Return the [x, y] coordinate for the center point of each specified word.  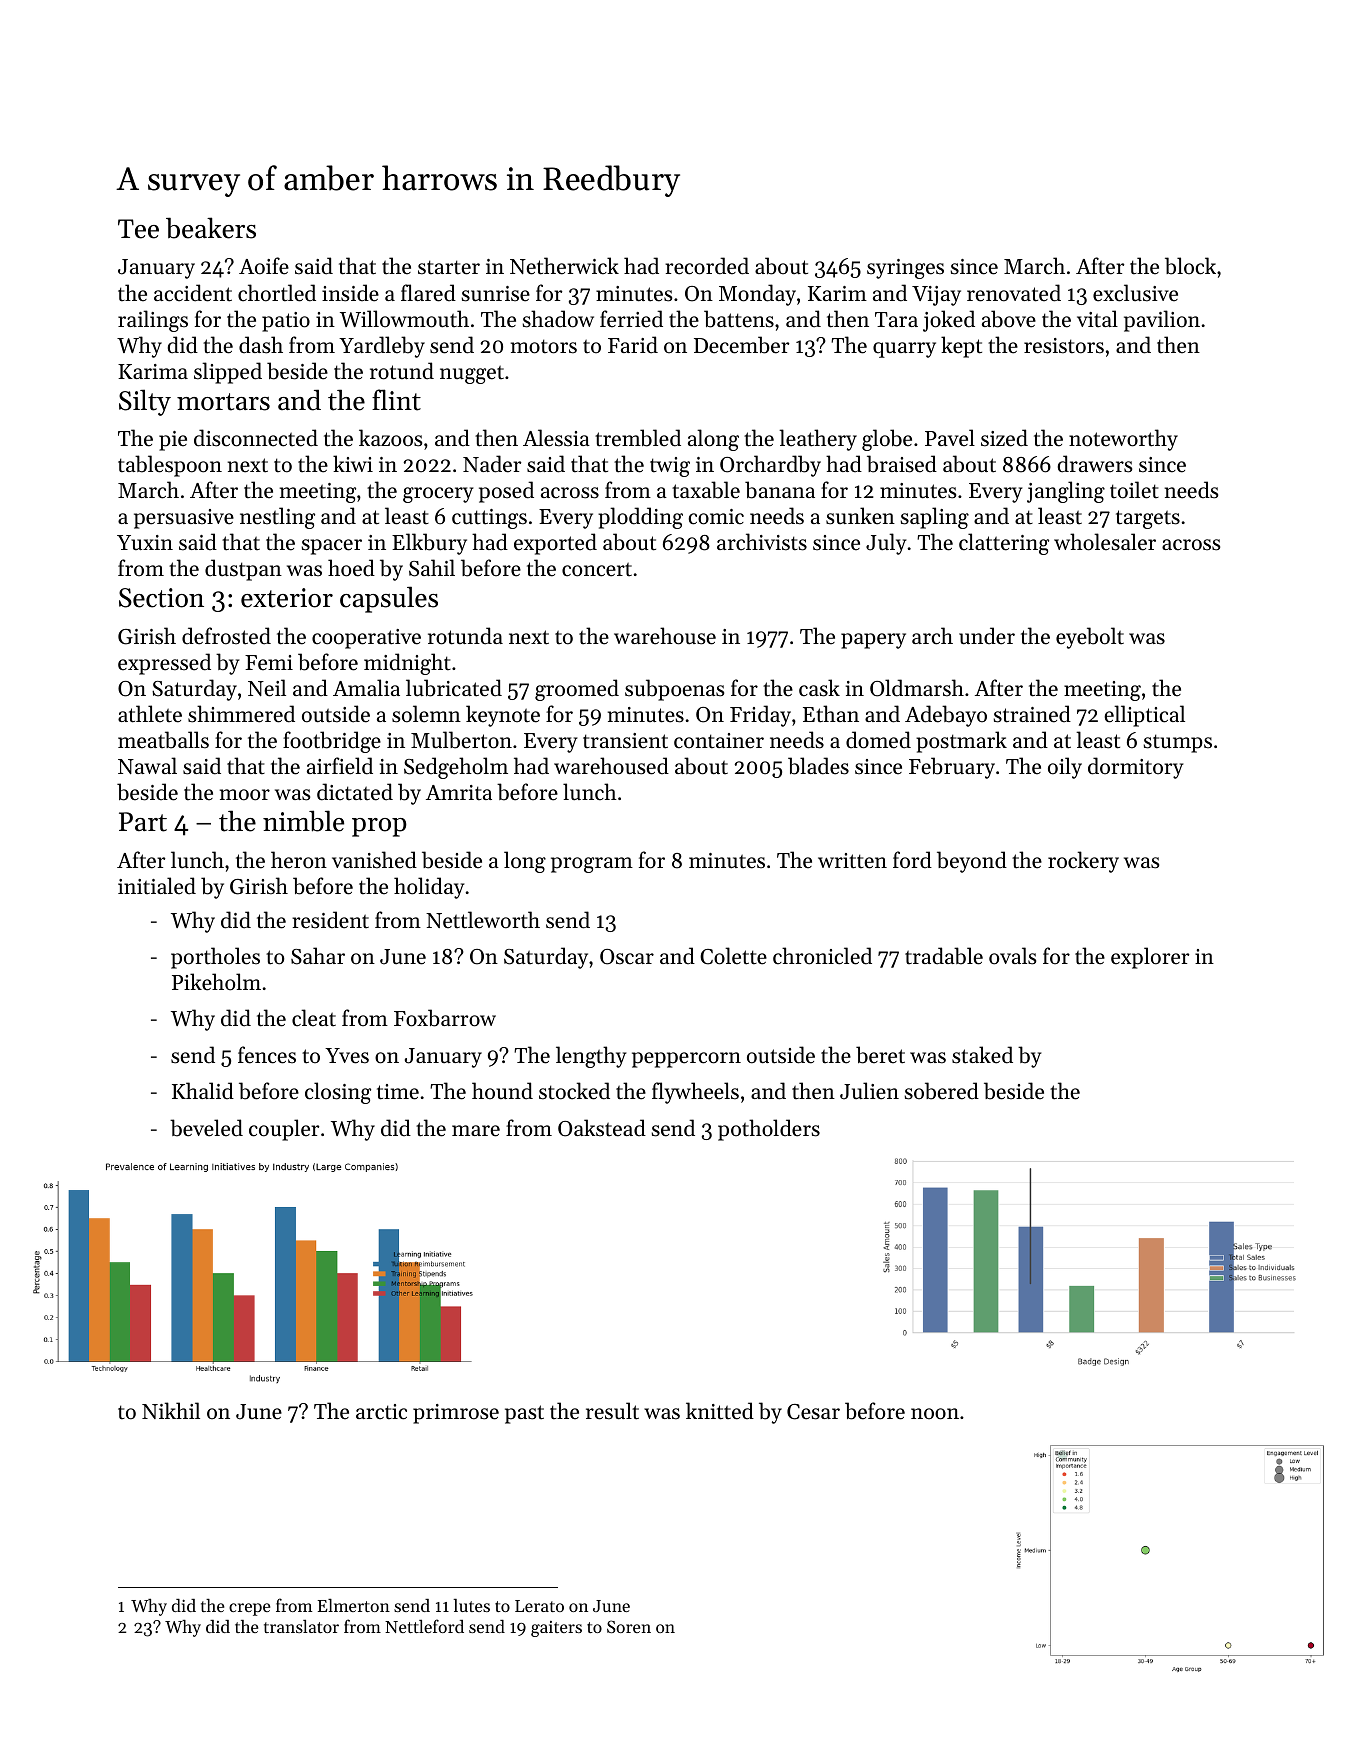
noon [935, 1414]
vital [1097, 319]
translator [301, 1626]
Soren [629, 1626]
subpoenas [674, 690]
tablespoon [170, 466]
